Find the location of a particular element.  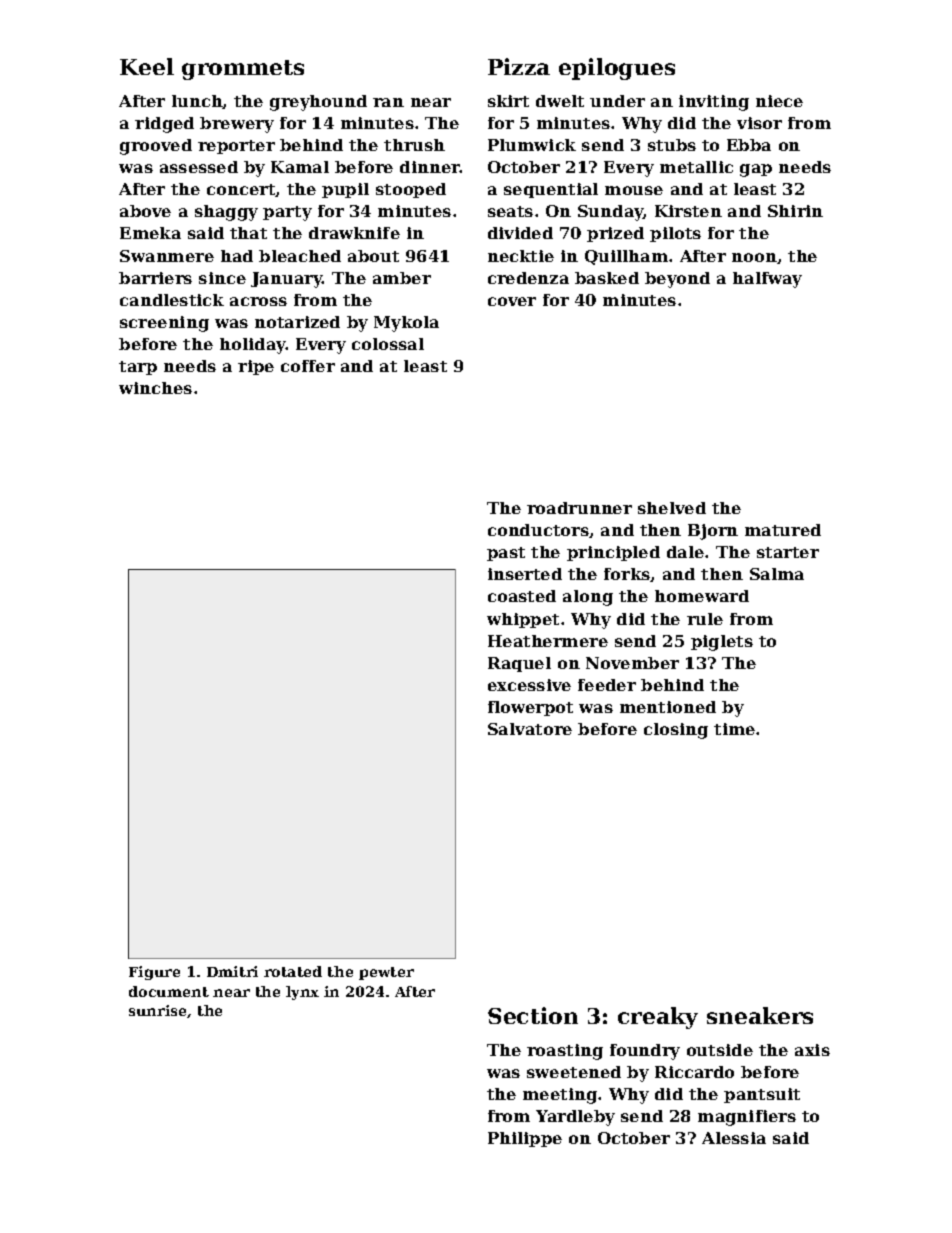

Philippe is located at coordinates (525, 1139).
